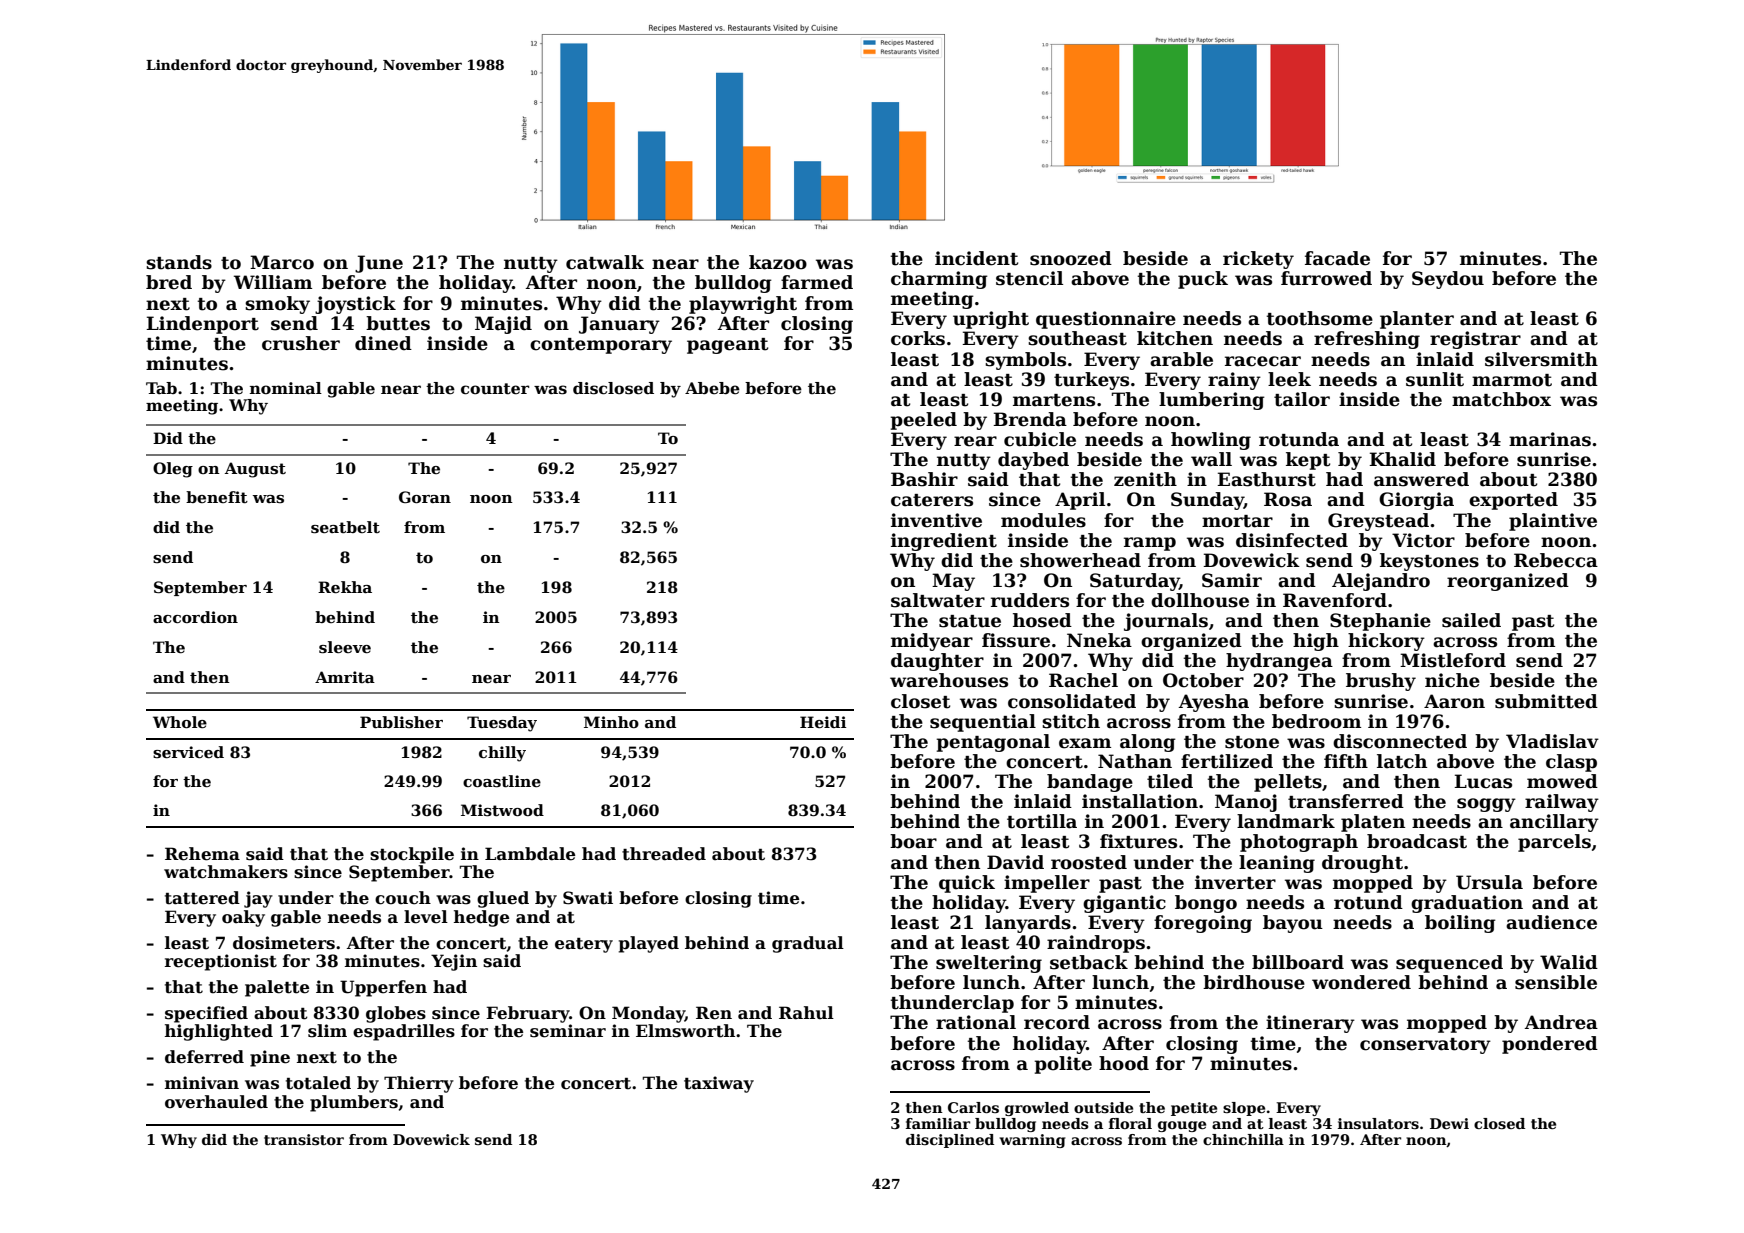 Image resolution: width=1744 pixels, height=1233 pixels. What do you see at coordinates (1571, 763) in the screenshot?
I see `clasp` at bounding box center [1571, 763].
